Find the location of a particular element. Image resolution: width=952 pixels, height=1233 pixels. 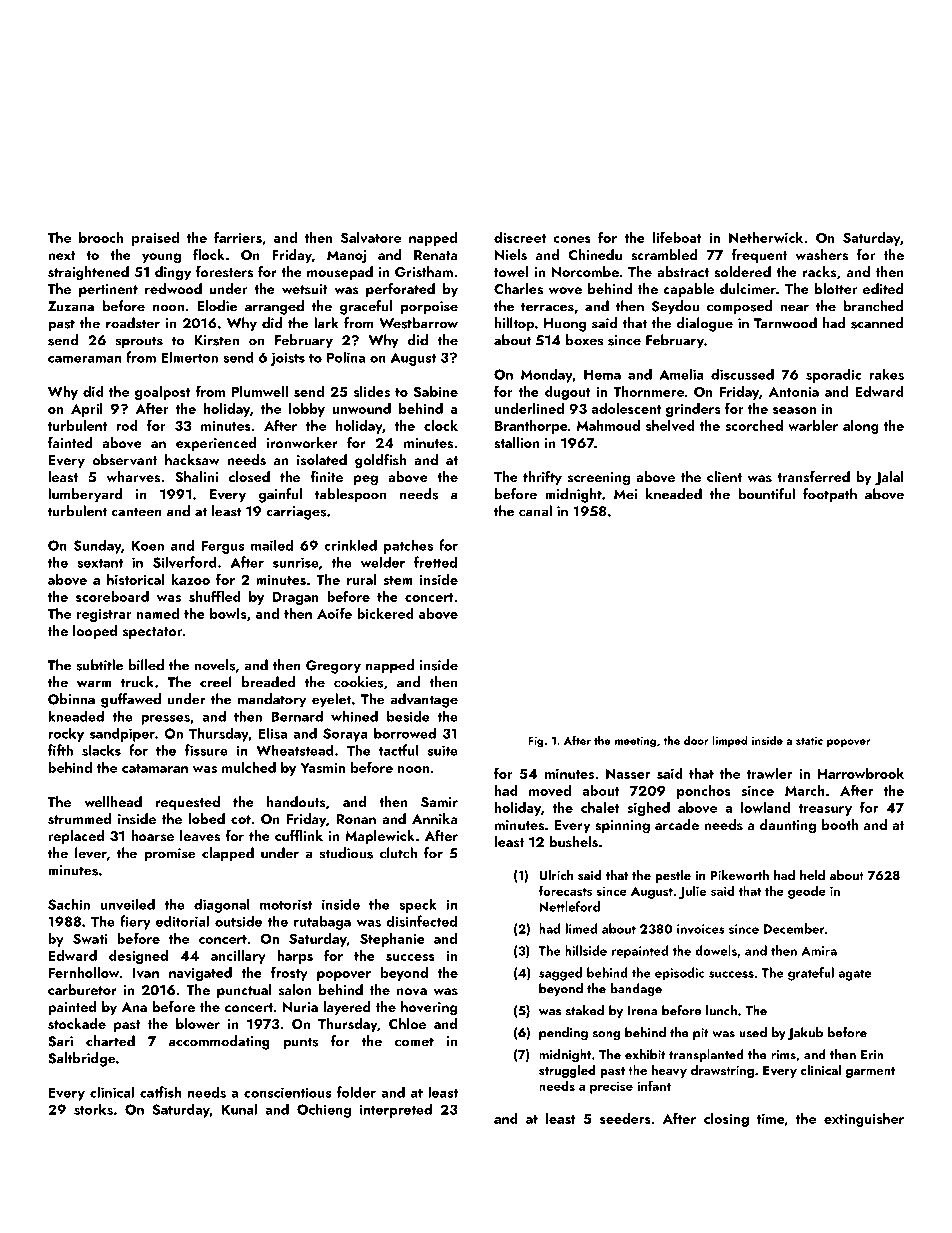

chalet is located at coordinates (600, 807).
